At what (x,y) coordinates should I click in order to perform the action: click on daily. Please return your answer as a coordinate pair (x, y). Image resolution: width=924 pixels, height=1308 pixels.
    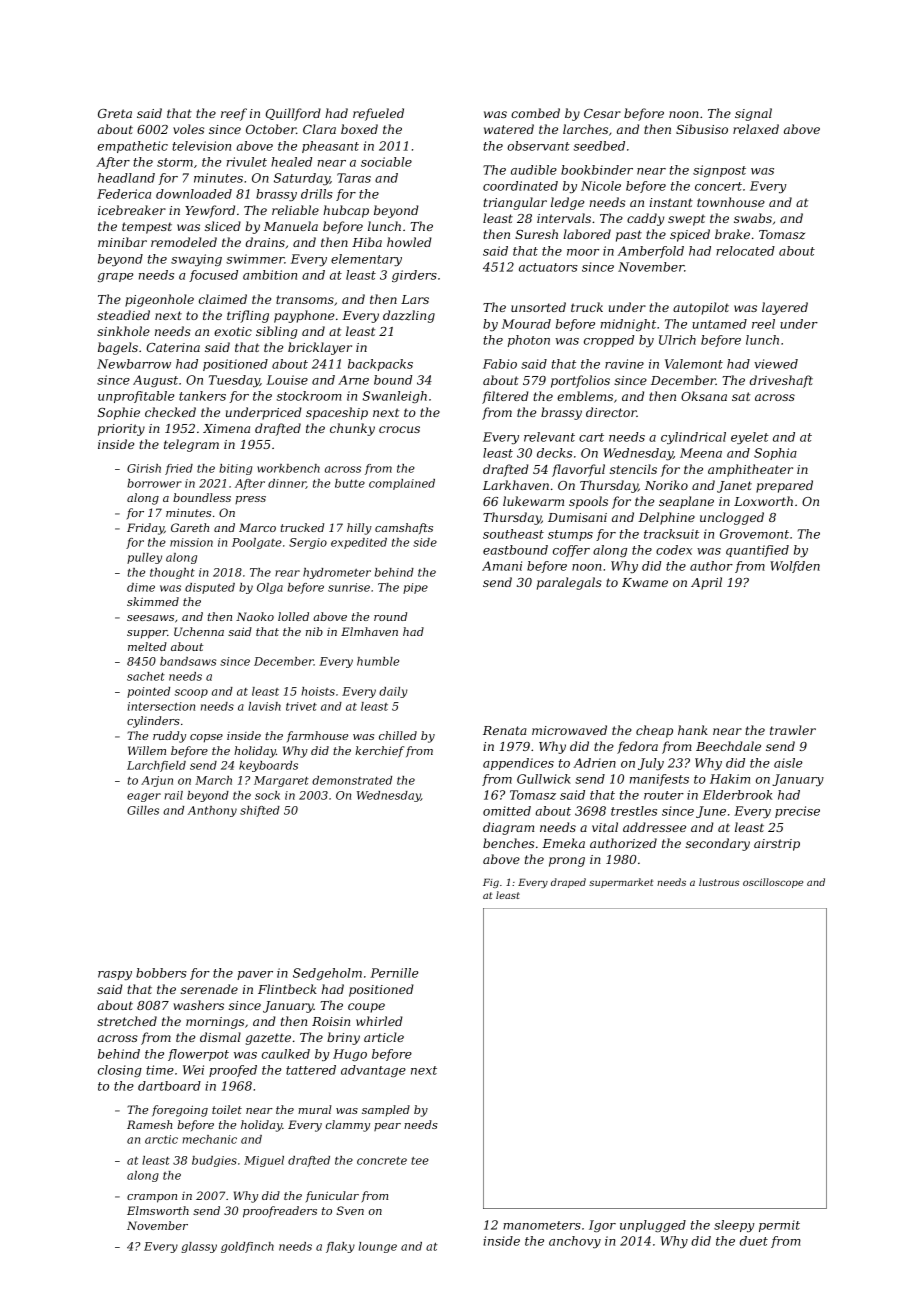
    Looking at the image, I should click on (393, 692).
